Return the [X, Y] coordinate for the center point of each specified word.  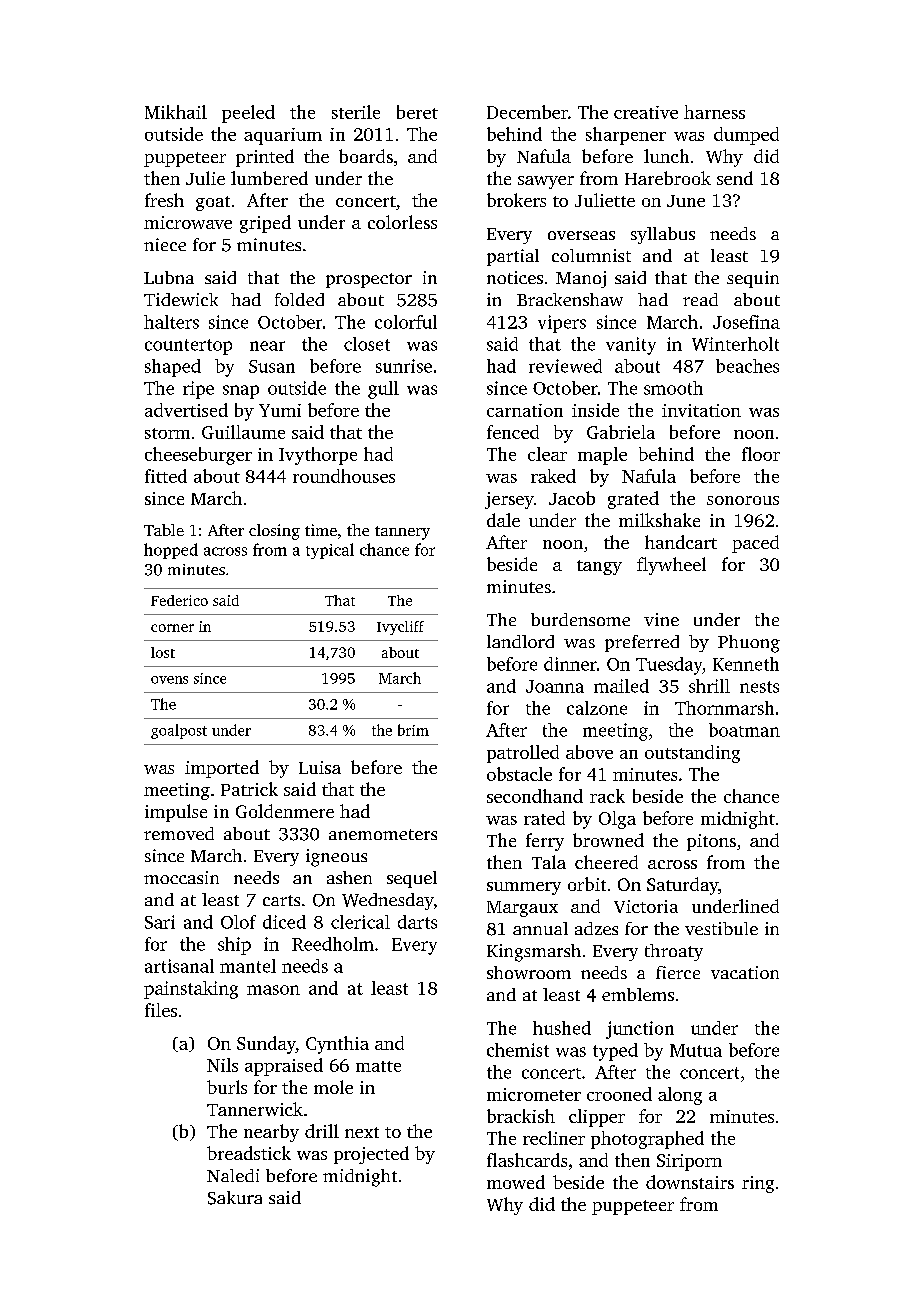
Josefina [746, 322]
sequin [753, 279]
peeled [248, 114]
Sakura [235, 1198]
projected [371, 1155]
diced [284, 922]
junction [640, 1030]
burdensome [580, 619]
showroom [529, 972]
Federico [179, 600]
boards [366, 156]
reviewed [565, 366]
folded [299, 299]
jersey [509, 500]
